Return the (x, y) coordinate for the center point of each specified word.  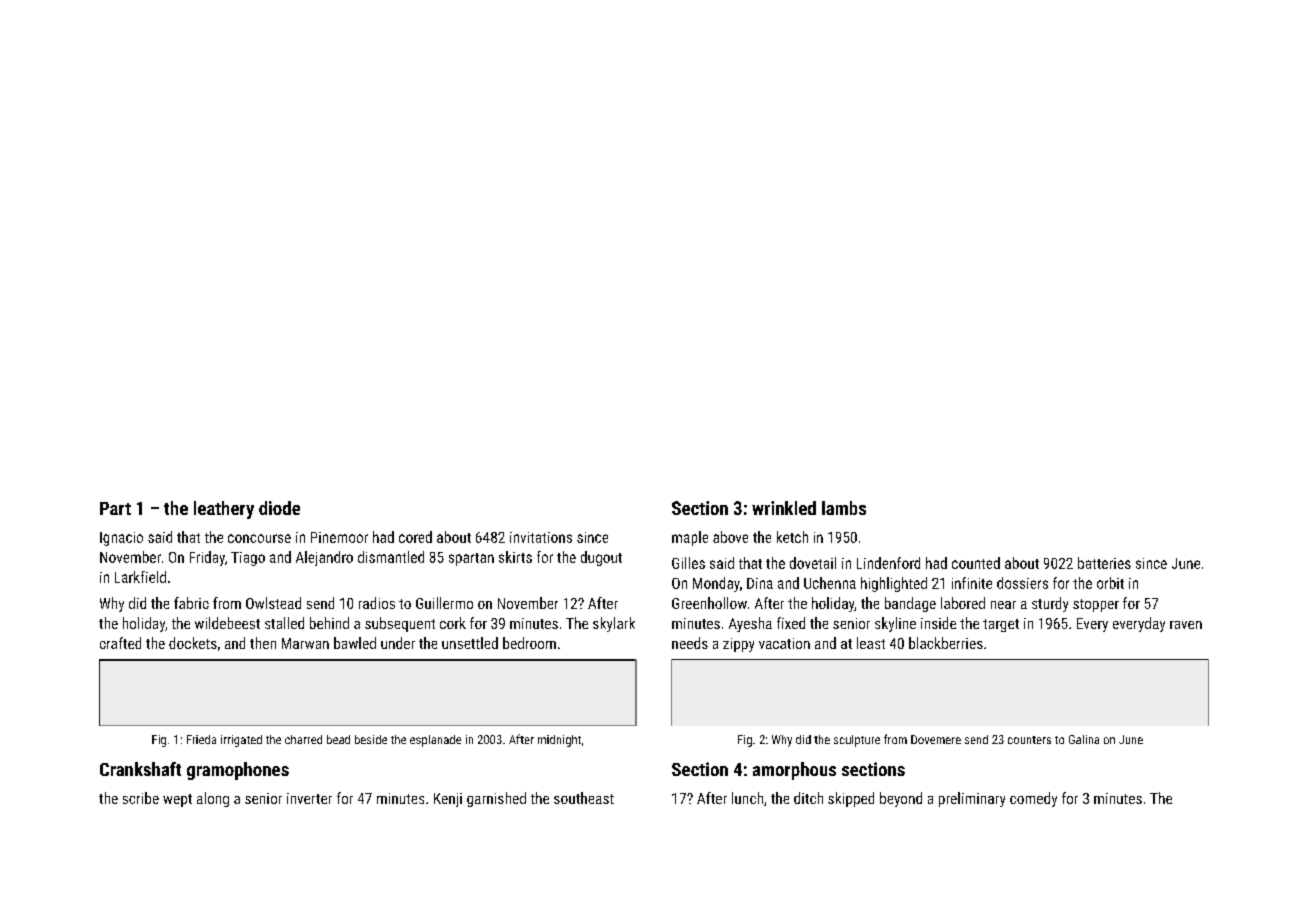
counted (976, 563)
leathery (224, 510)
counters (1029, 740)
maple (690, 538)
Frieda (201, 739)
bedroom (529, 643)
